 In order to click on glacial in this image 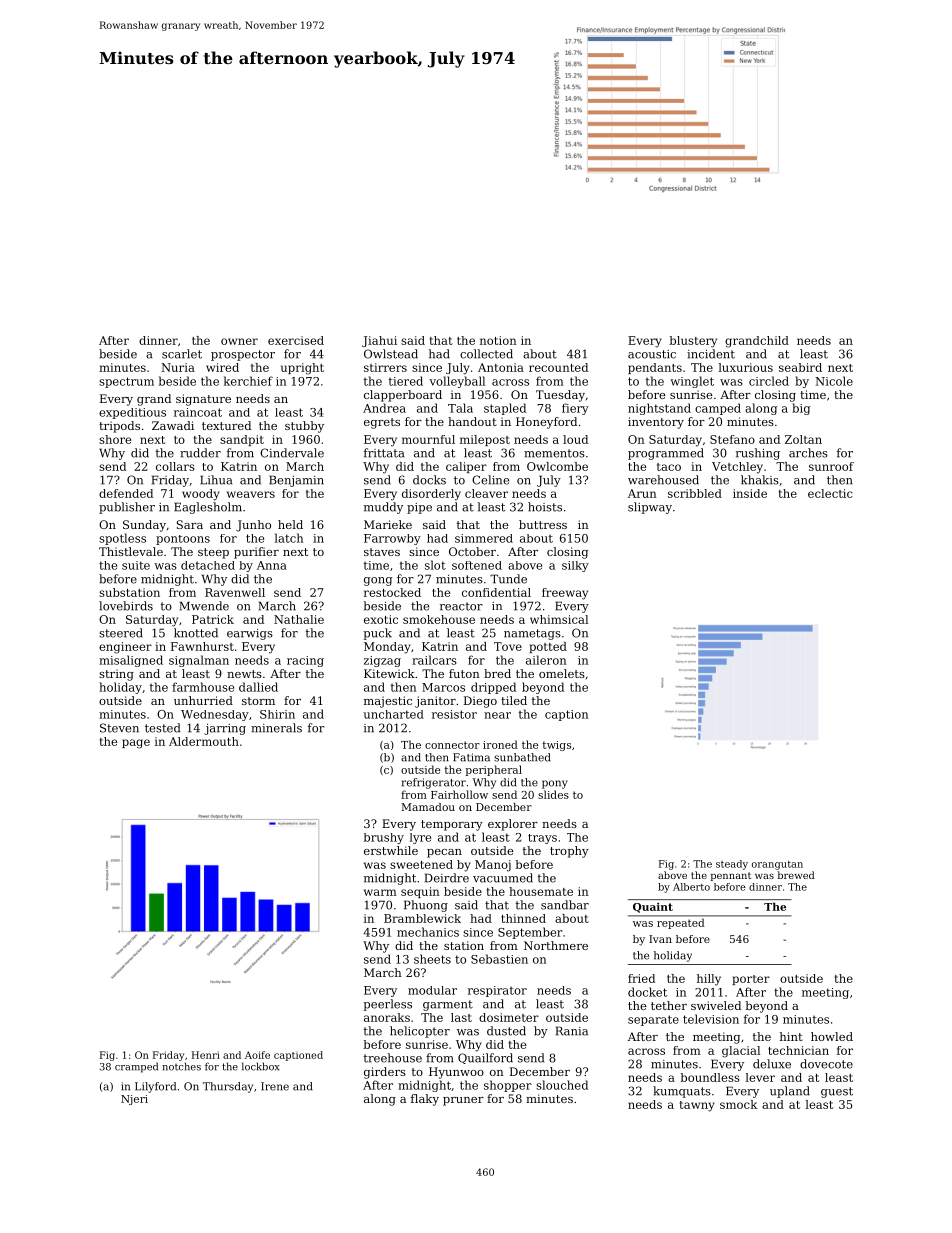, I will do `click(741, 1052)`.
